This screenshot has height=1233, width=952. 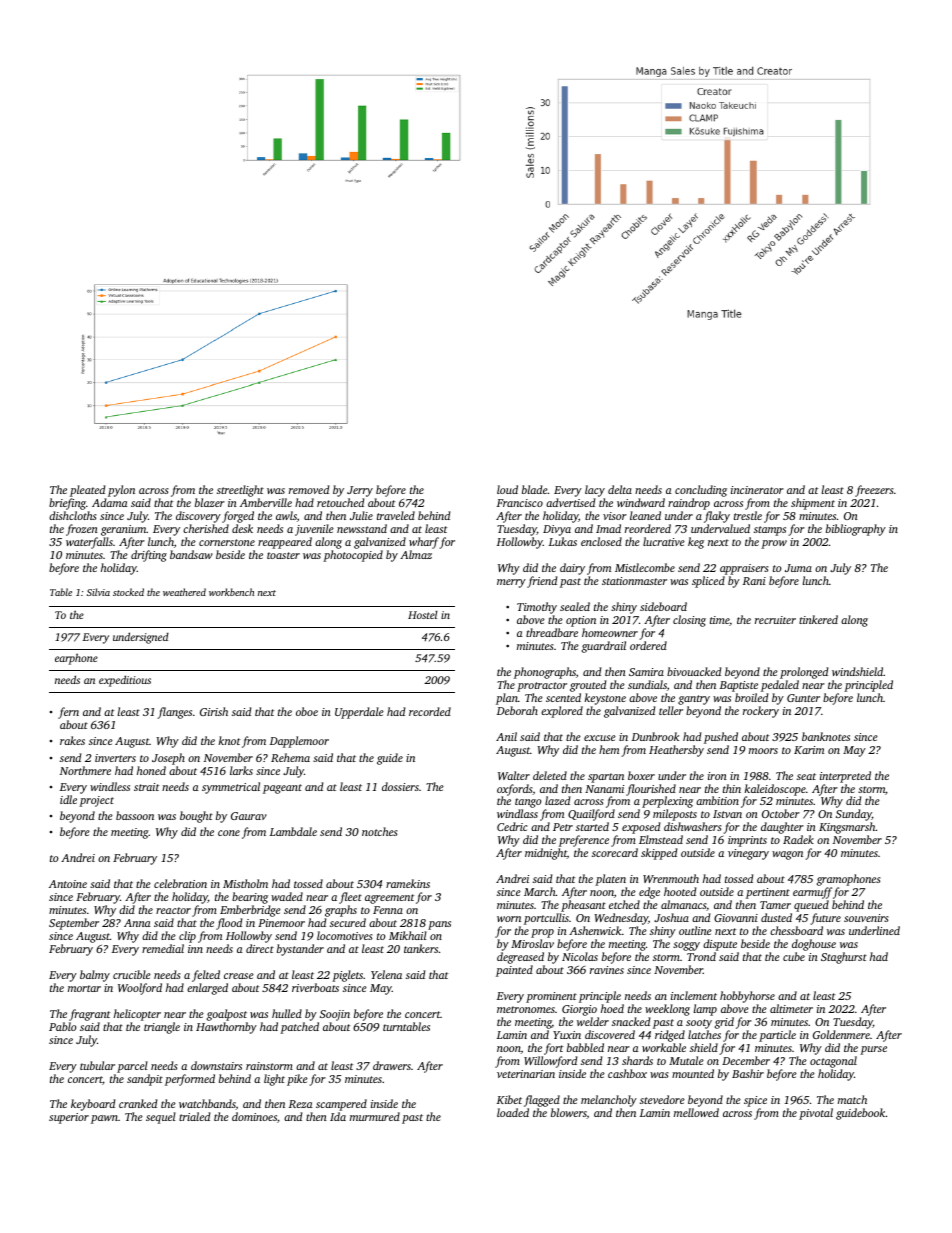 What do you see at coordinates (667, 802) in the screenshot?
I see `perplexing` at bounding box center [667, 802].
